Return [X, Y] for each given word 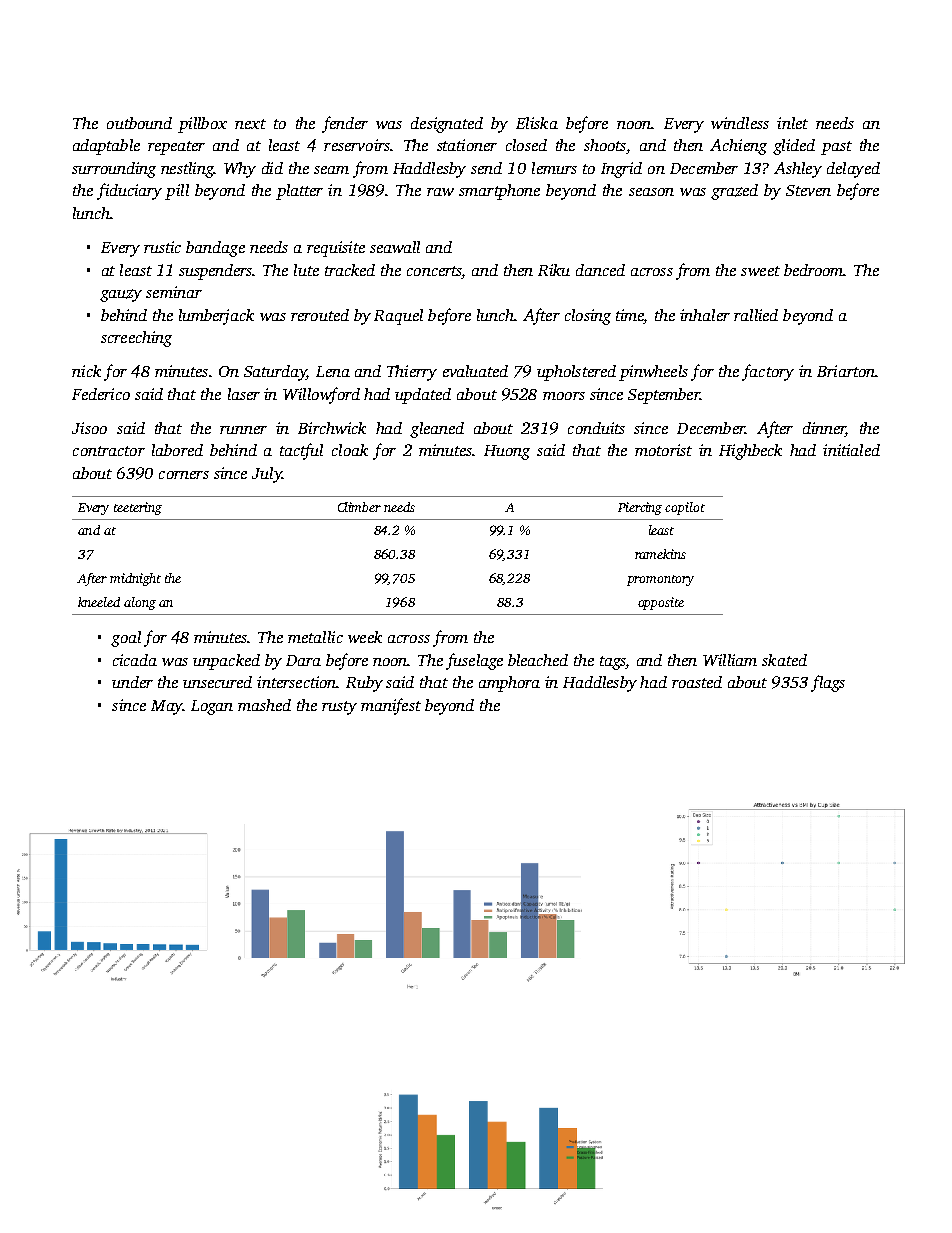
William [730, 660]
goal [126, 639]
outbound [139, 123]
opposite [661, 603]
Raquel [398, 317]
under [132, 682]
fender [345, 124]
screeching [136, 339]
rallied [756, 315]
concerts [434, 271]
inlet [792, 123]
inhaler [705, 315]
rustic [162, 247]
